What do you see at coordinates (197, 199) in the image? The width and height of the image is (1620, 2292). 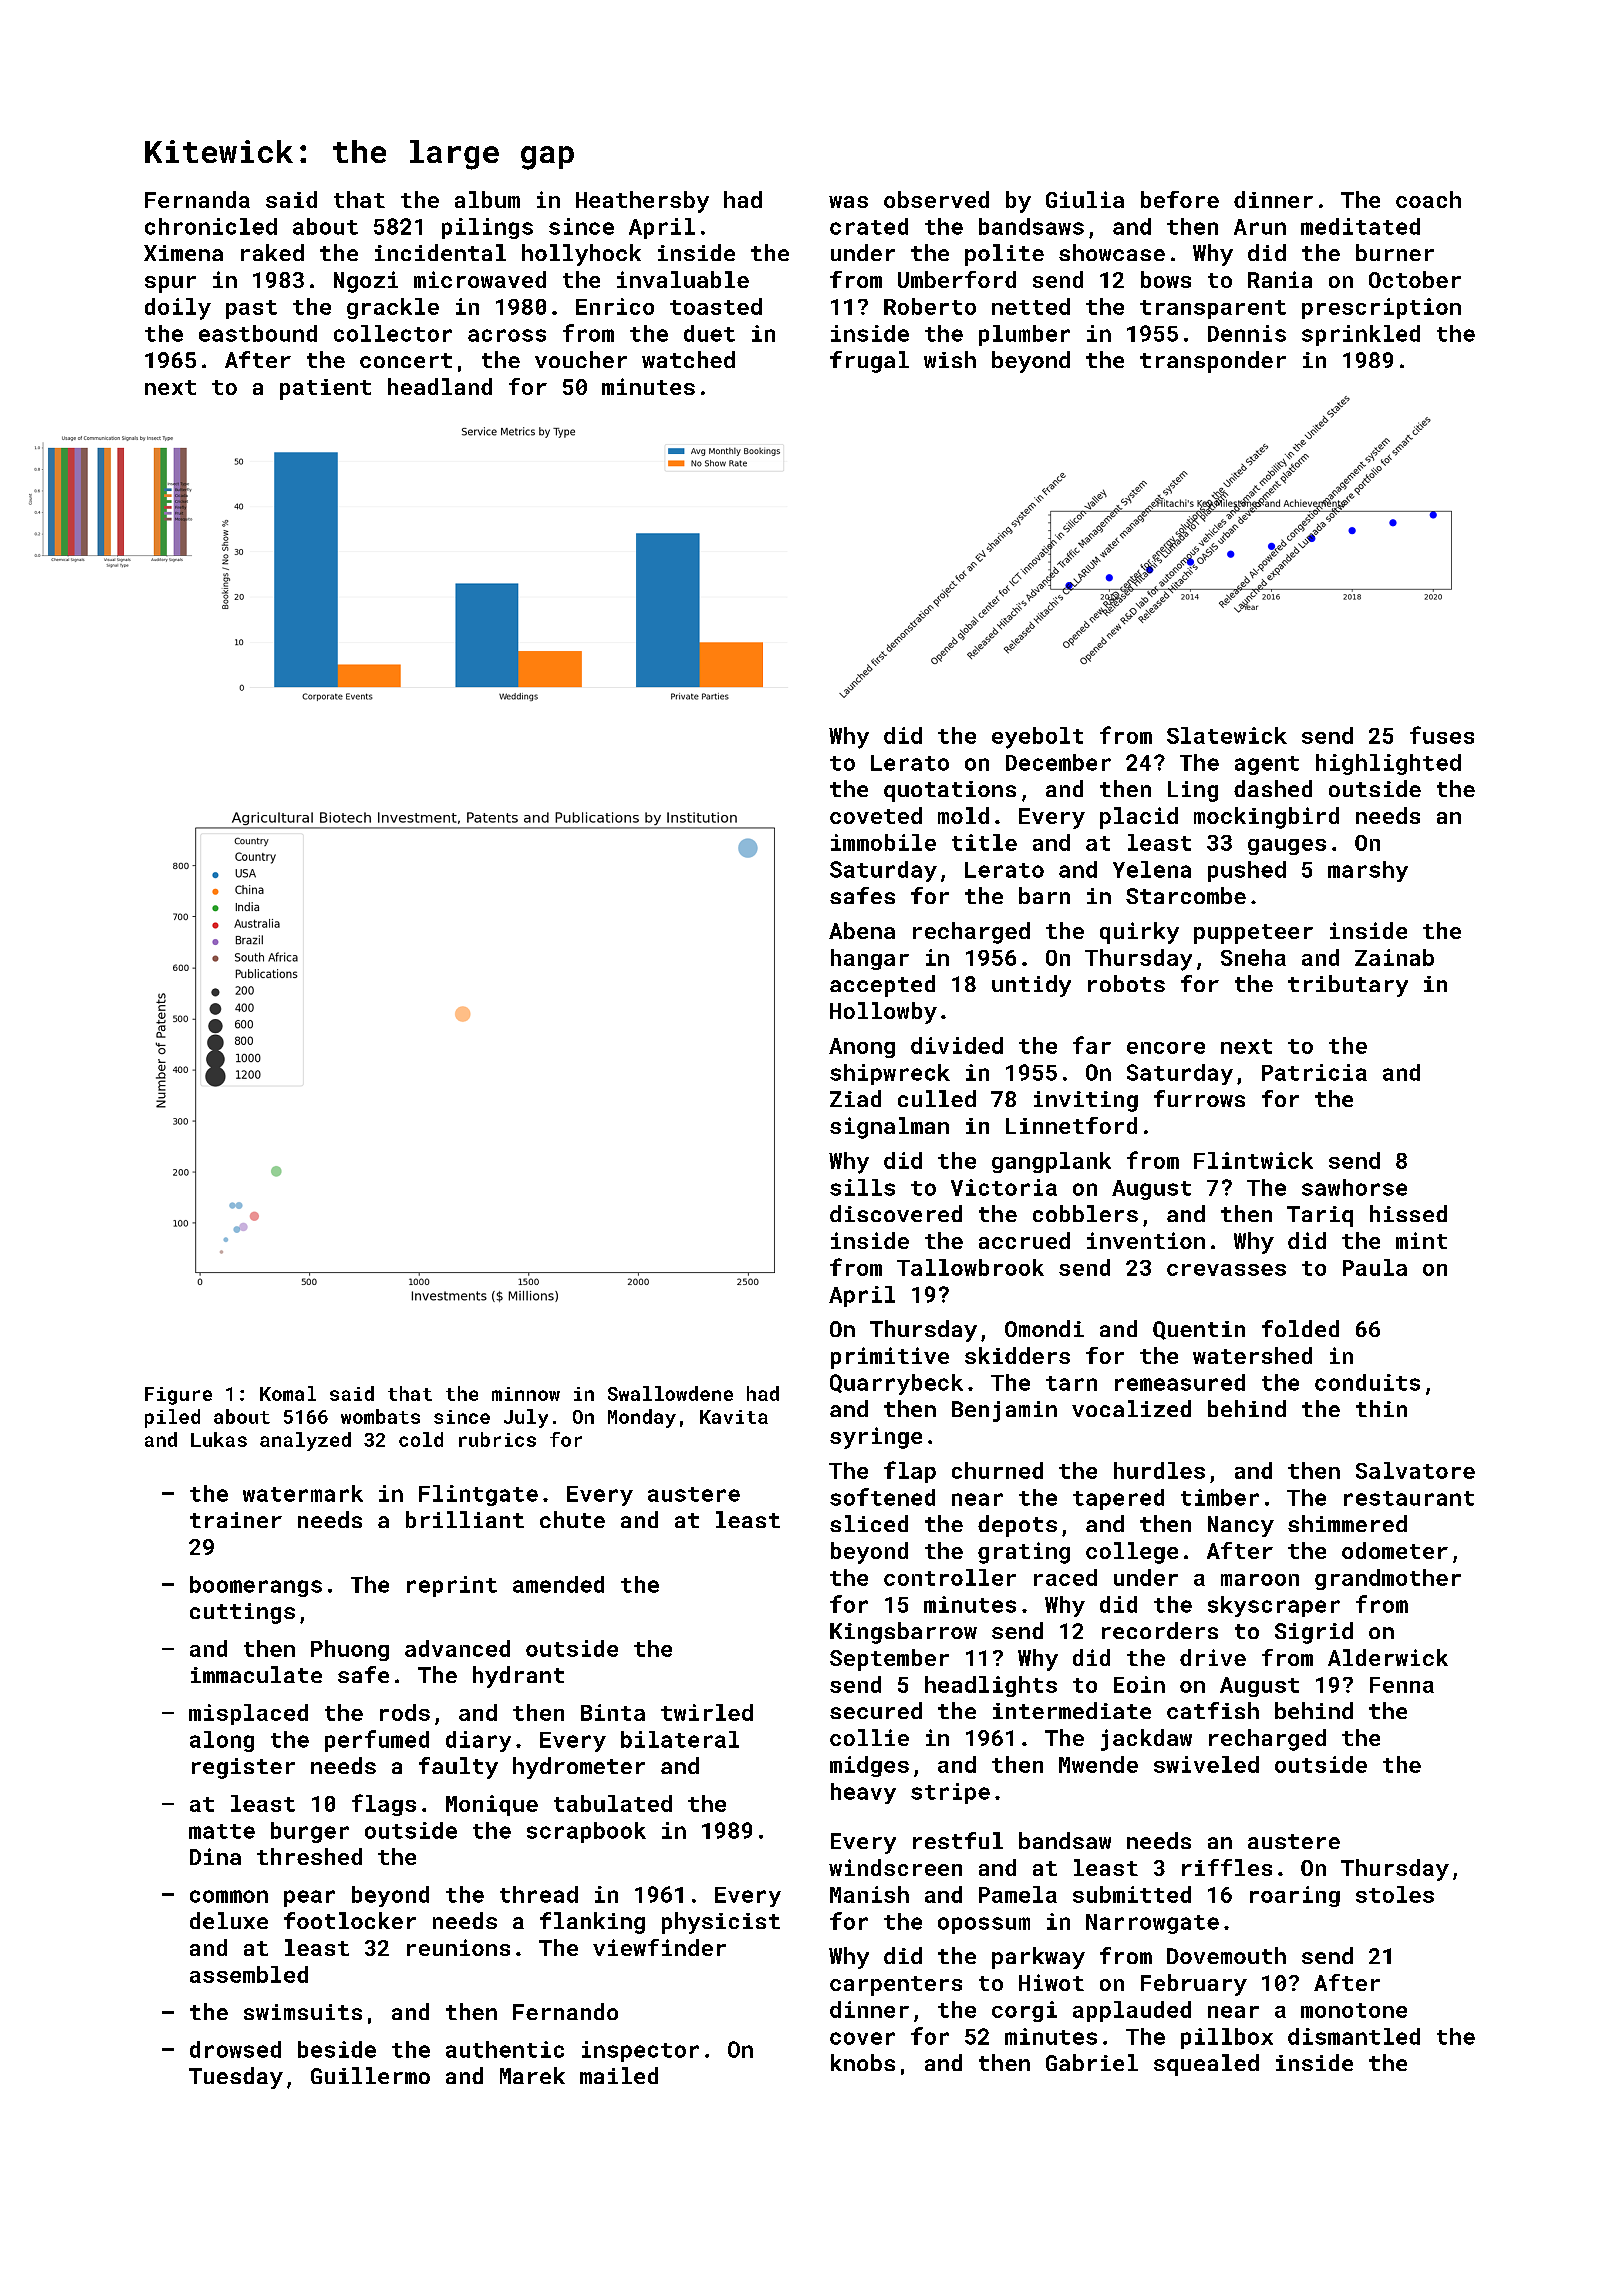 I see `Fernanda` at bounding box center [197, 199].
